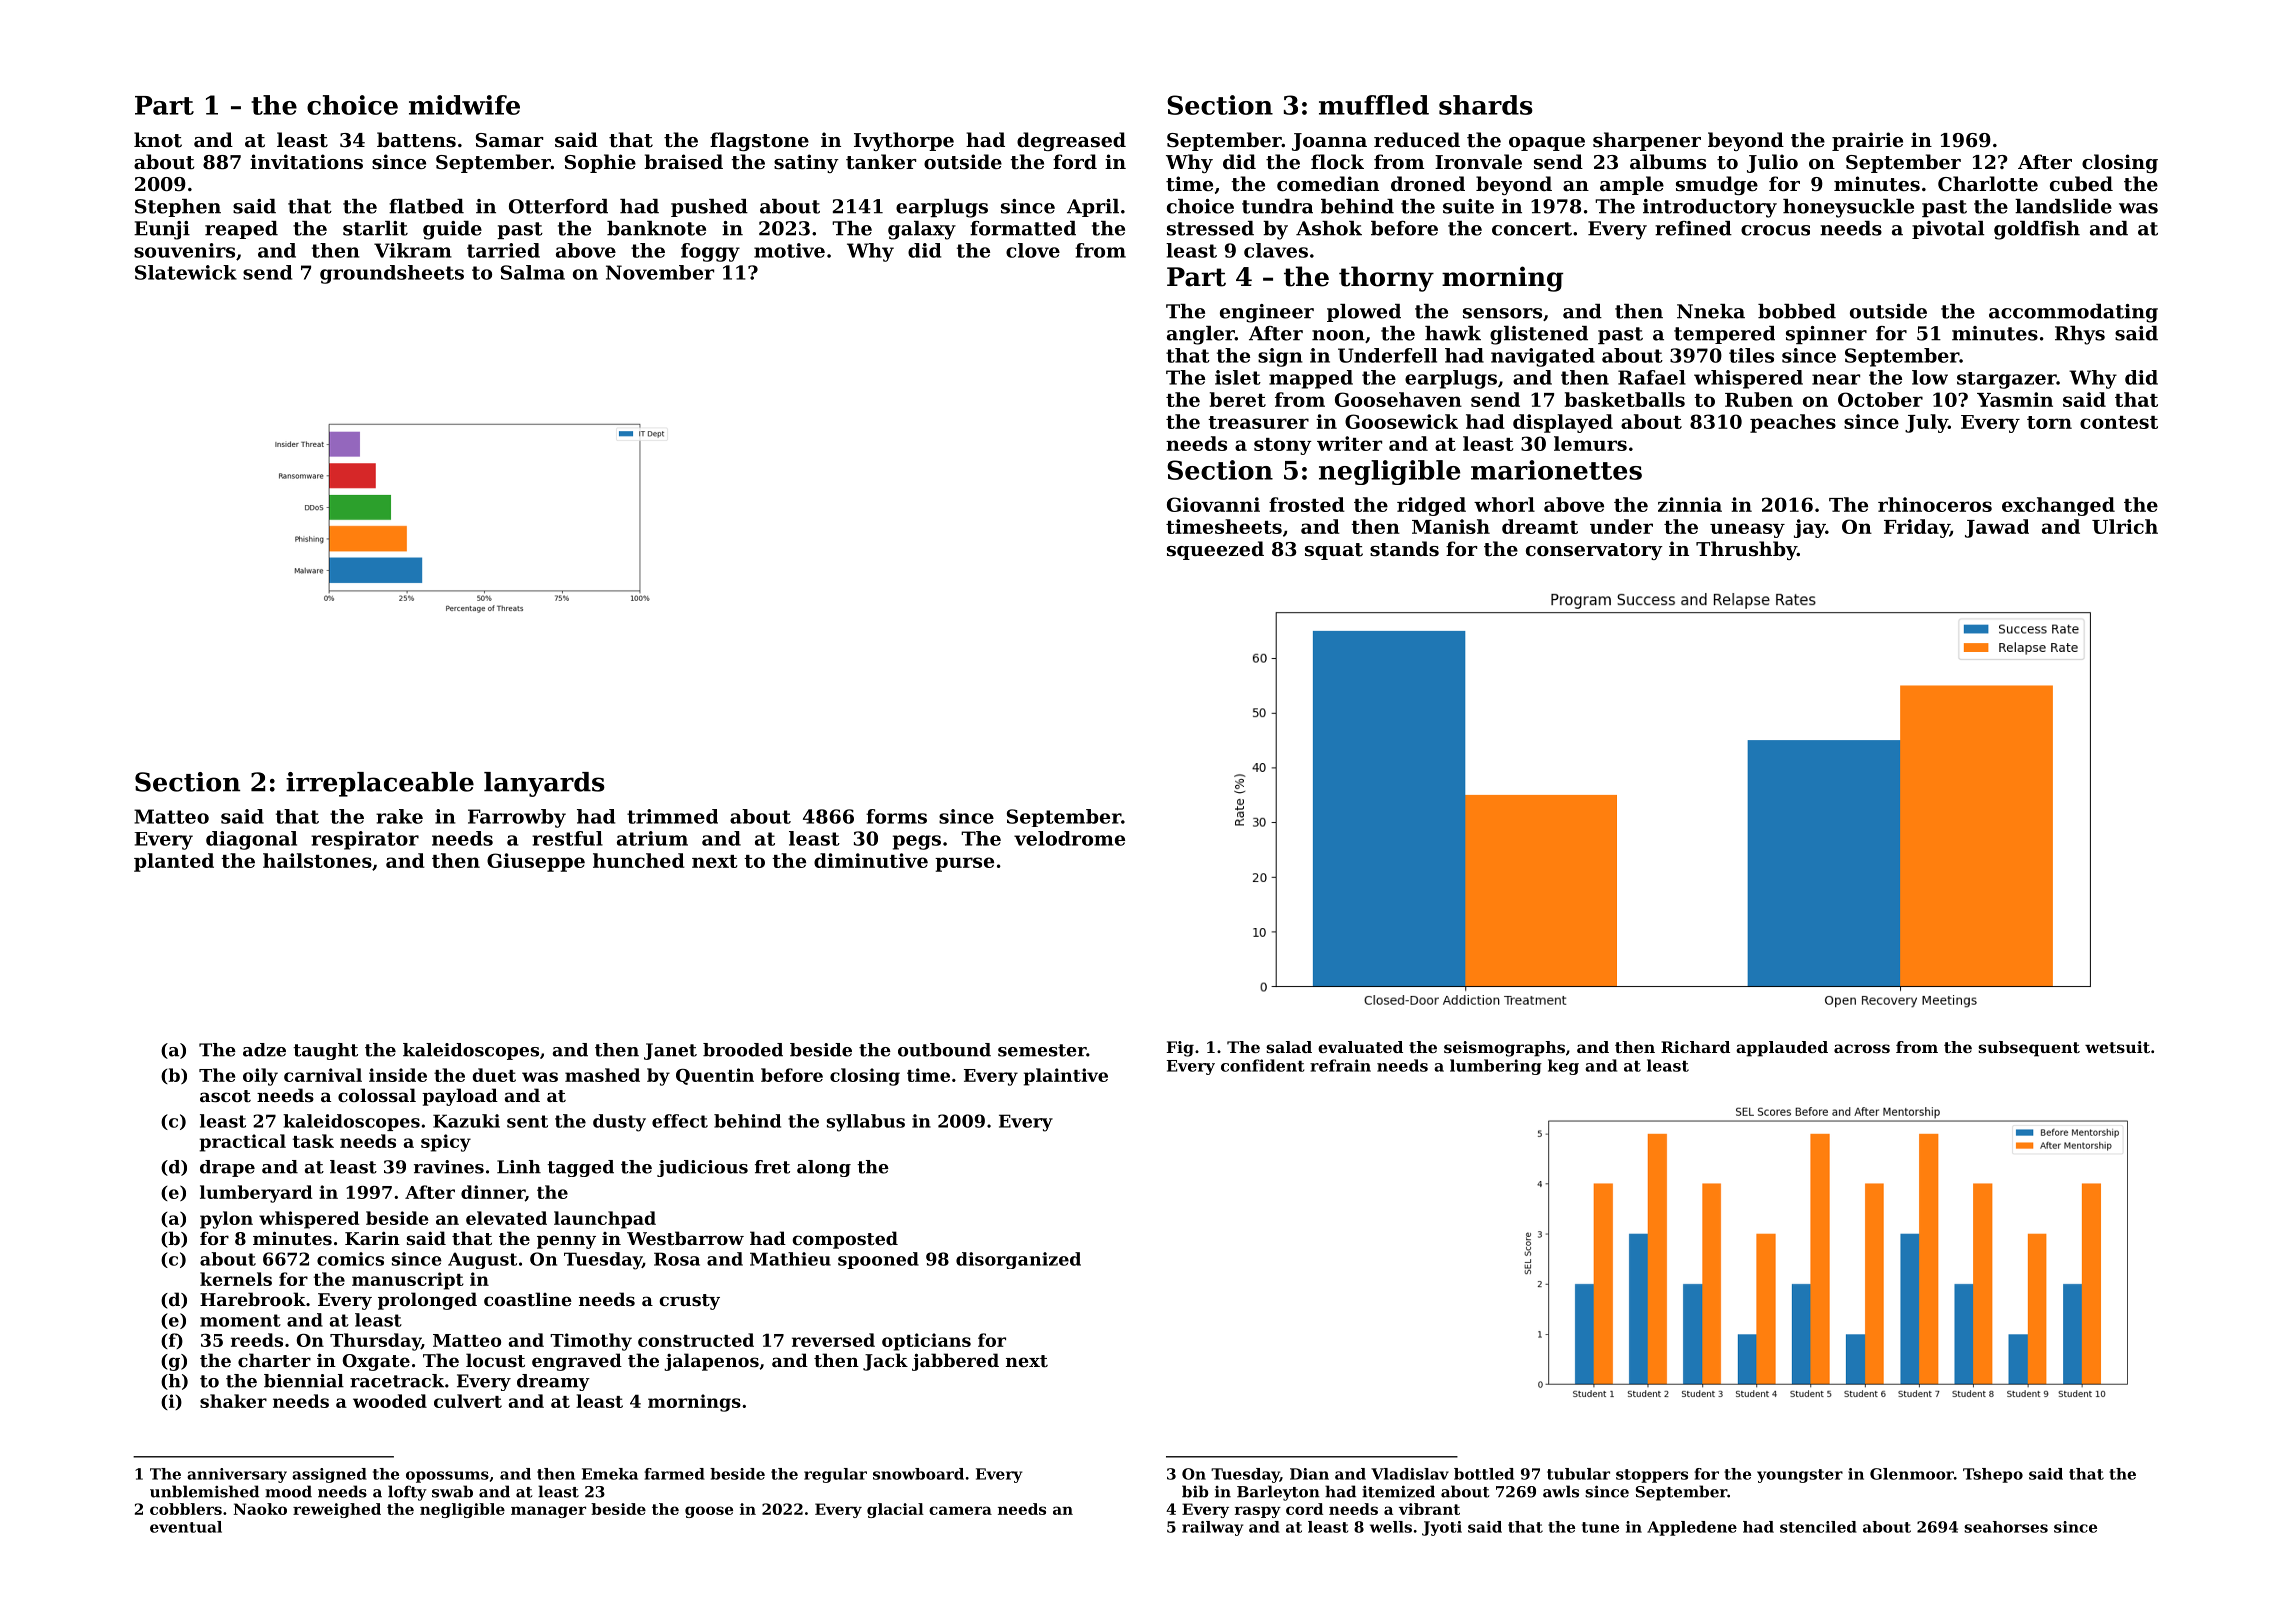  What do you see at coordinates (1374, 105) in the document?
I see `muffled` at bounding box center [1374, 105].
